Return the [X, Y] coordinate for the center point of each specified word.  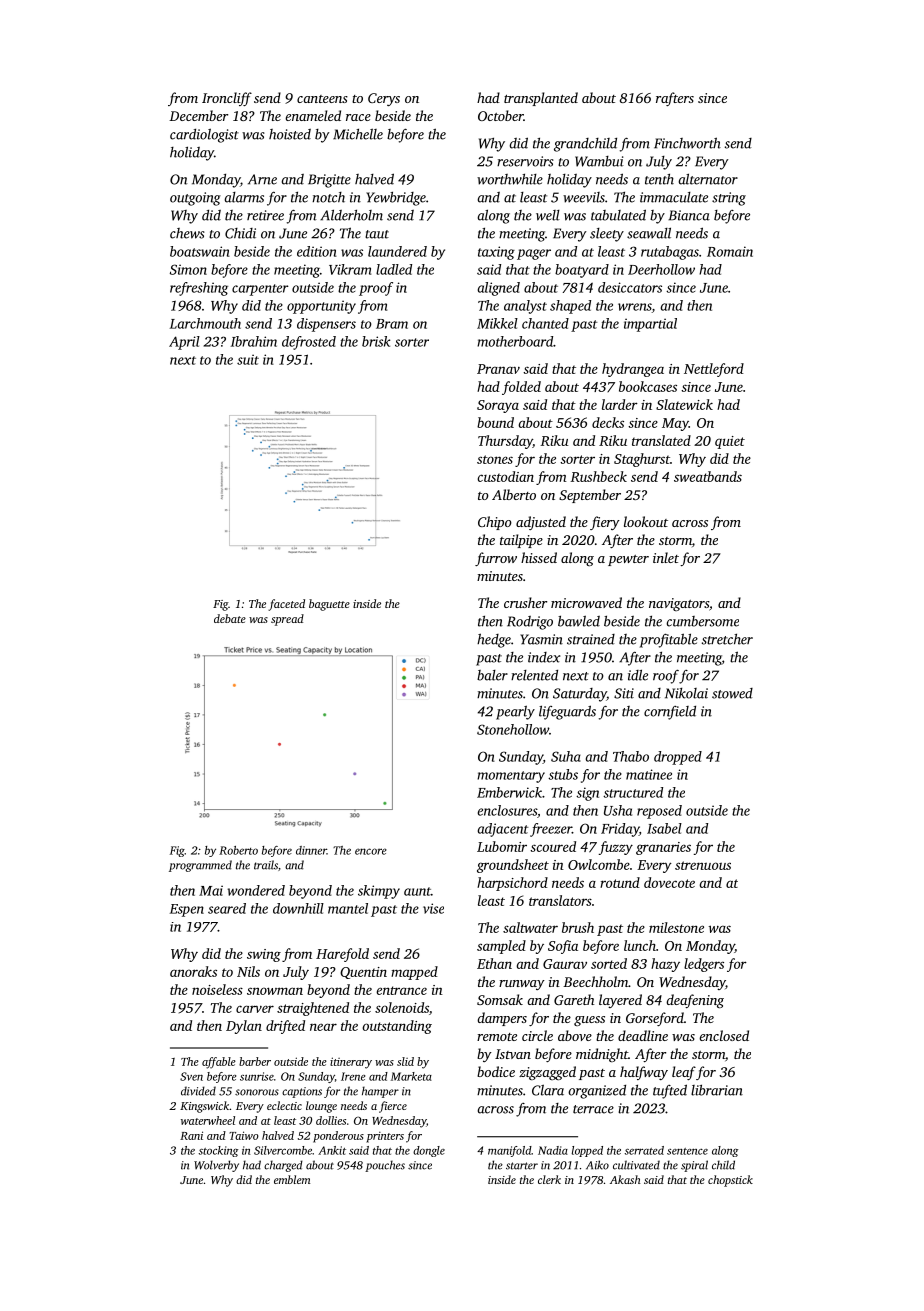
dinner [311, 850]
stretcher [727, 639]
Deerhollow [661, 269]
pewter [628, 560]
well [548, 215]
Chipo [495, 523]
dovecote [669, 882]
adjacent [503, 830]
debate [230, 618]
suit [248, 359]
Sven [191, 1076]
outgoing [195, 199]
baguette [329, 605]
